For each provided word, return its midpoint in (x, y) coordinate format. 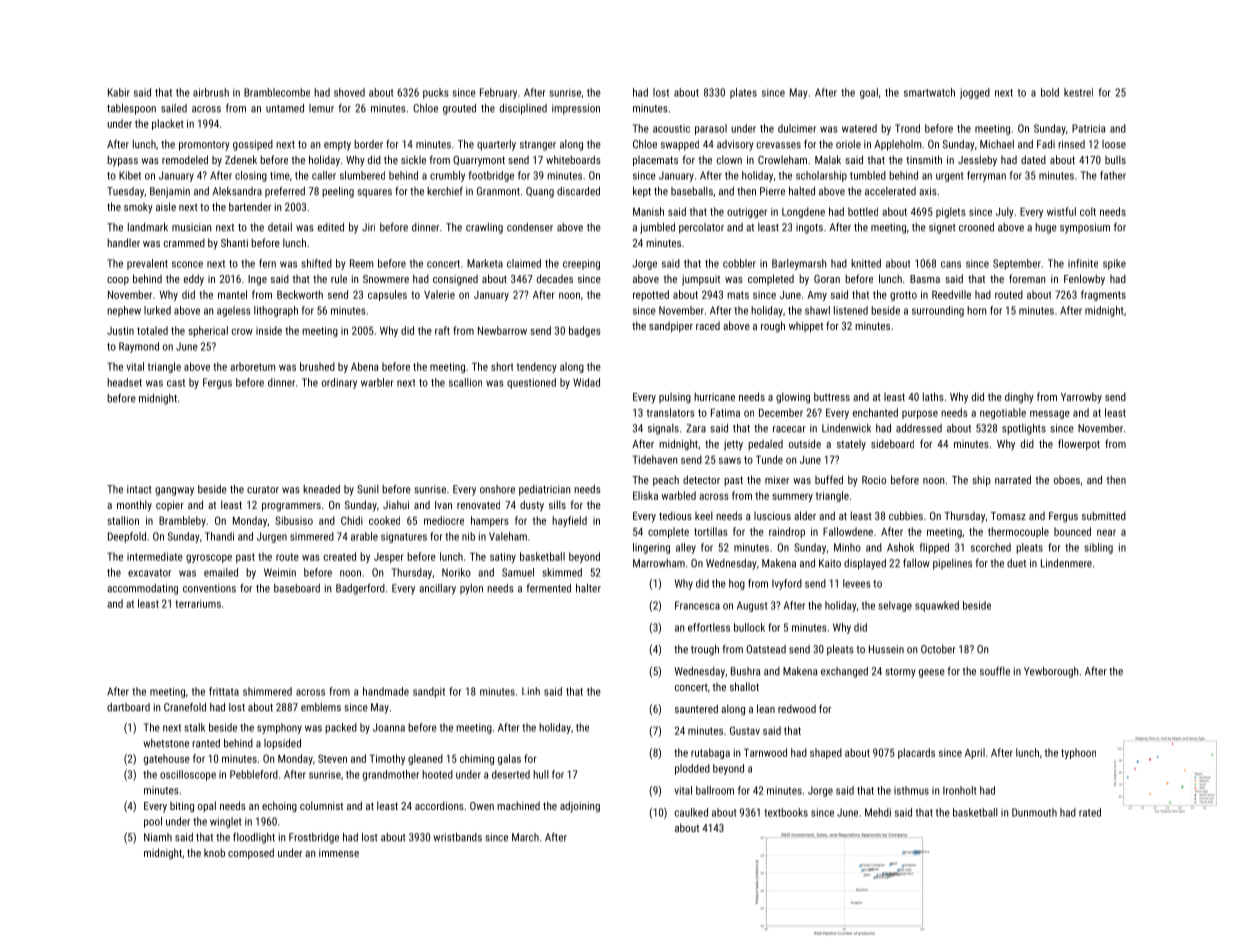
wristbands (457, 837)
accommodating (142, 589)
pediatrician (544, 490)
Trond (907, 128)
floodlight (254, 838)
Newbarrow (502, 330)
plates (743, 93)
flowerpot (1079, 444)
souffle (995, 671)
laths (933, 396)
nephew (124, 311)
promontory (204, 146)
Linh (531, 691)
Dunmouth (1034, 812)
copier (170, 506)
